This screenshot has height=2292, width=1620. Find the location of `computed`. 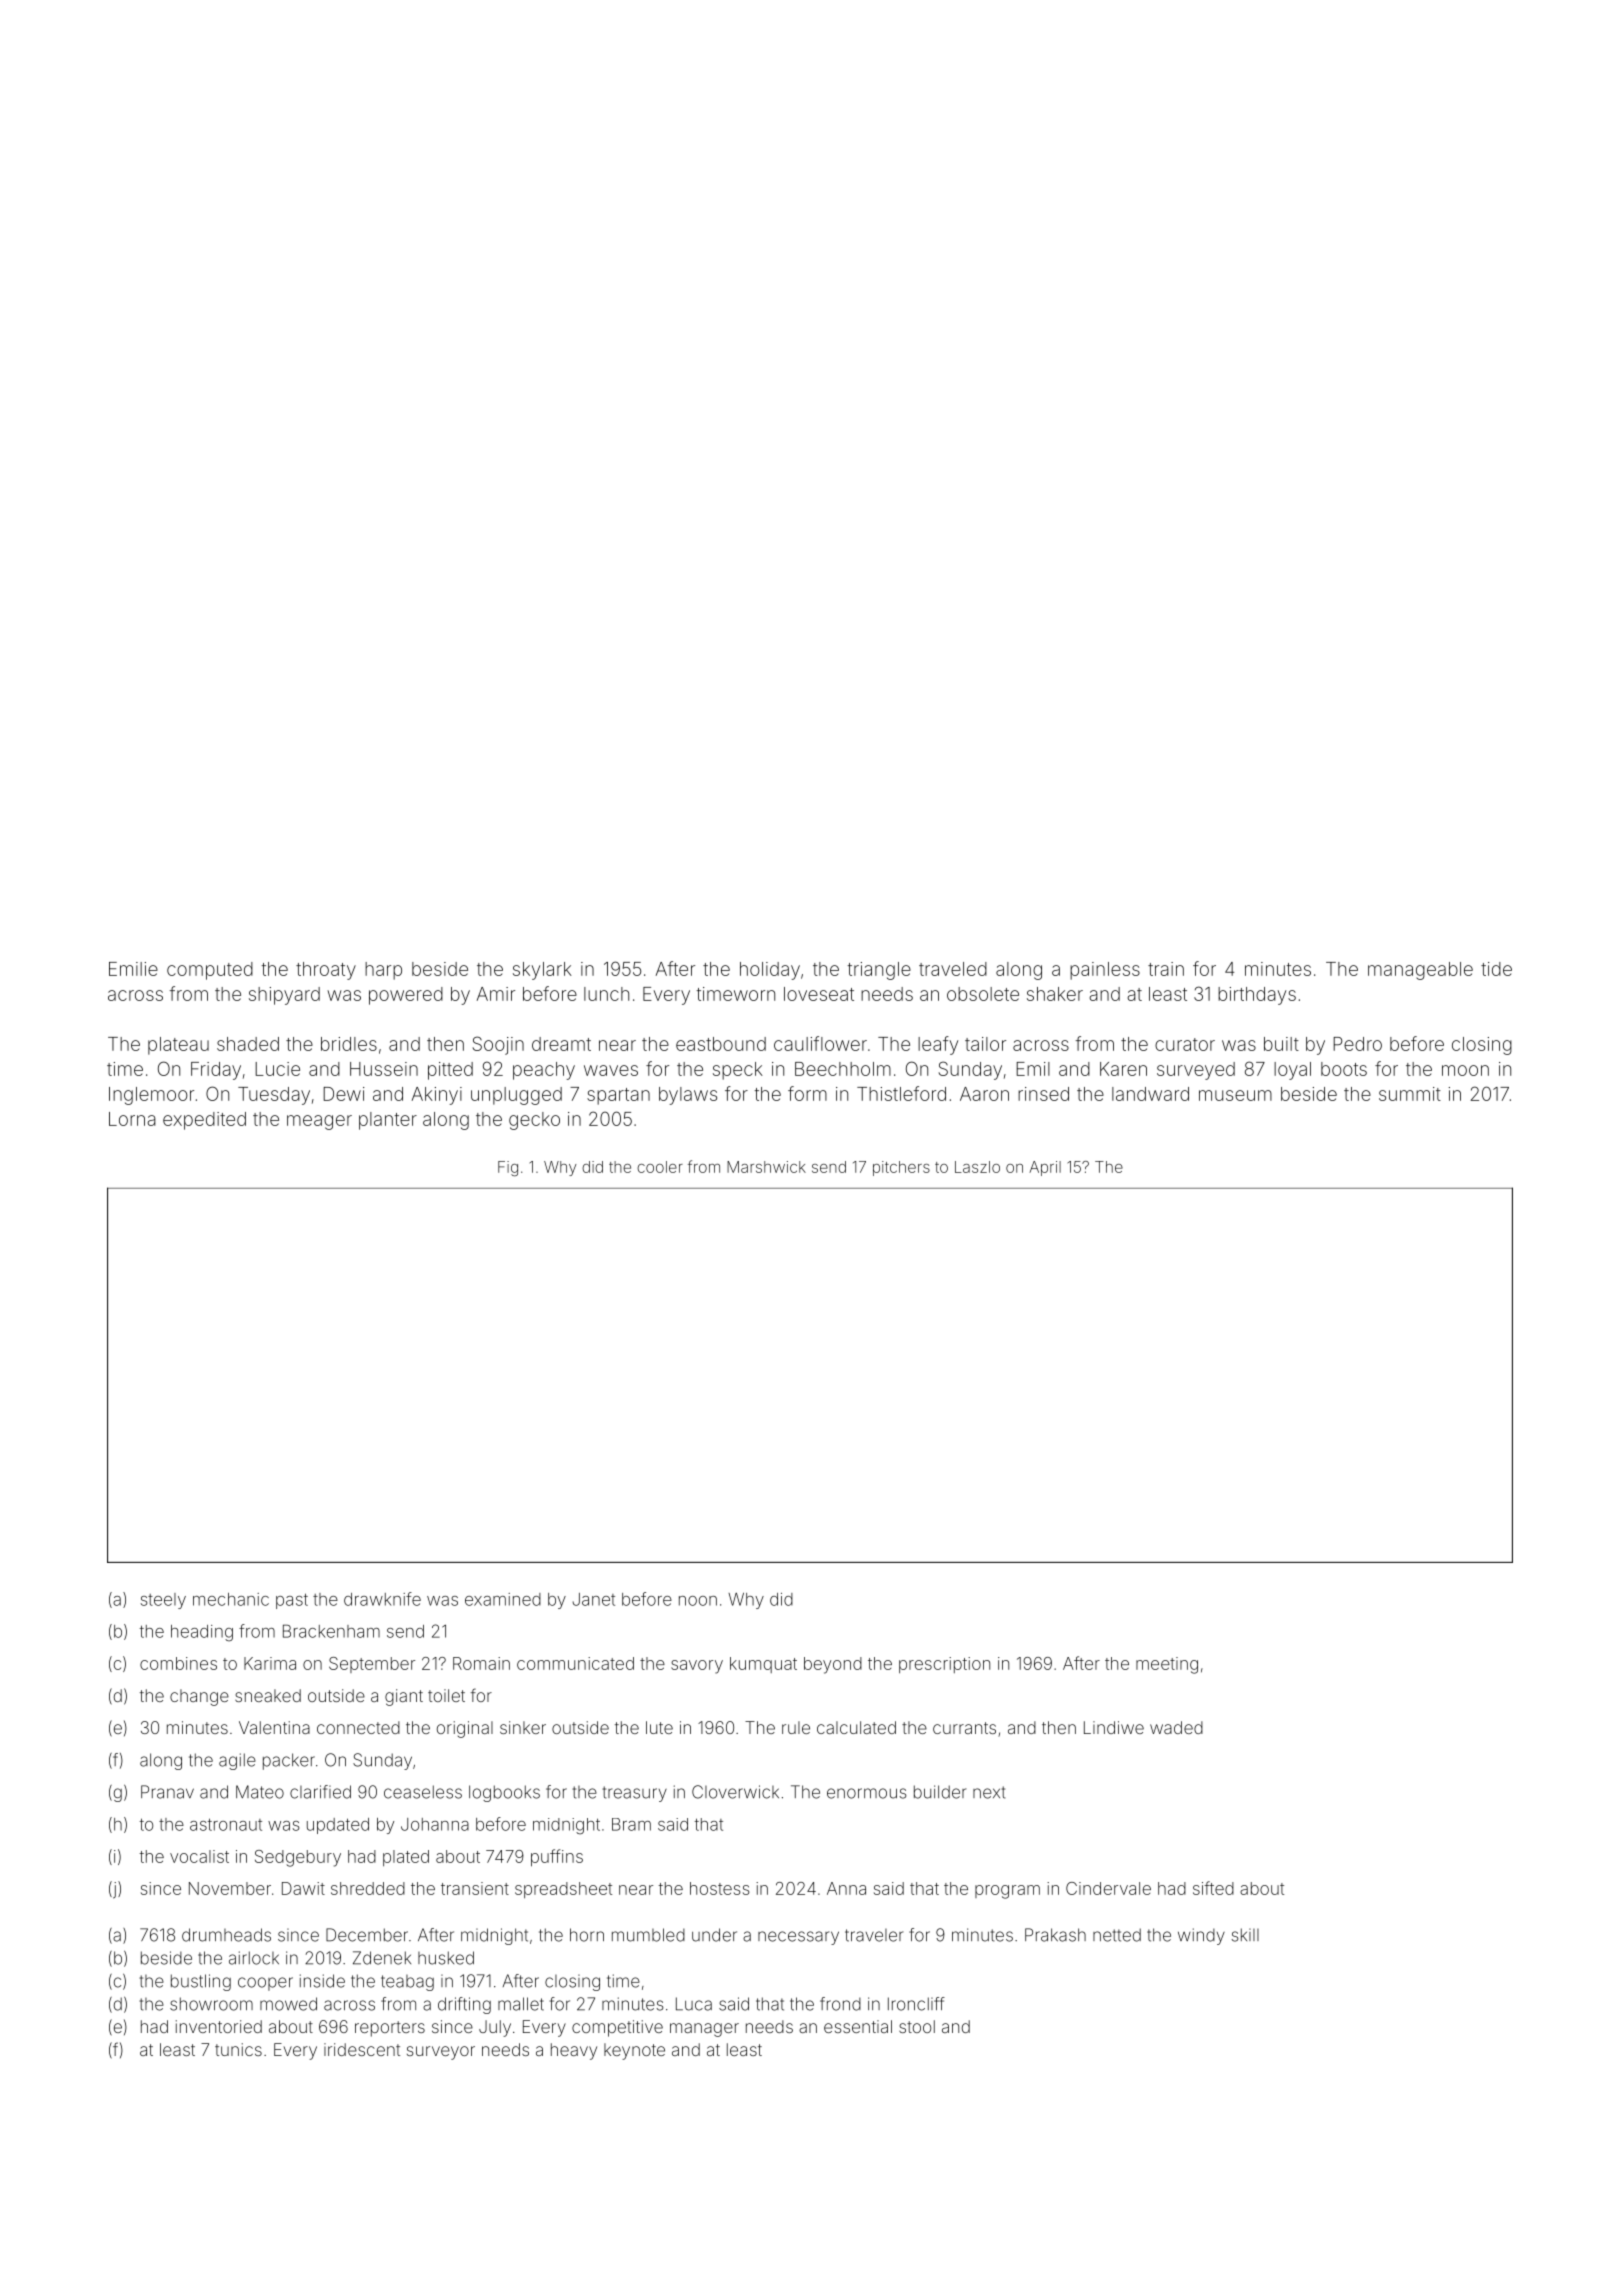

computed is located at coordinates (210, 971).
